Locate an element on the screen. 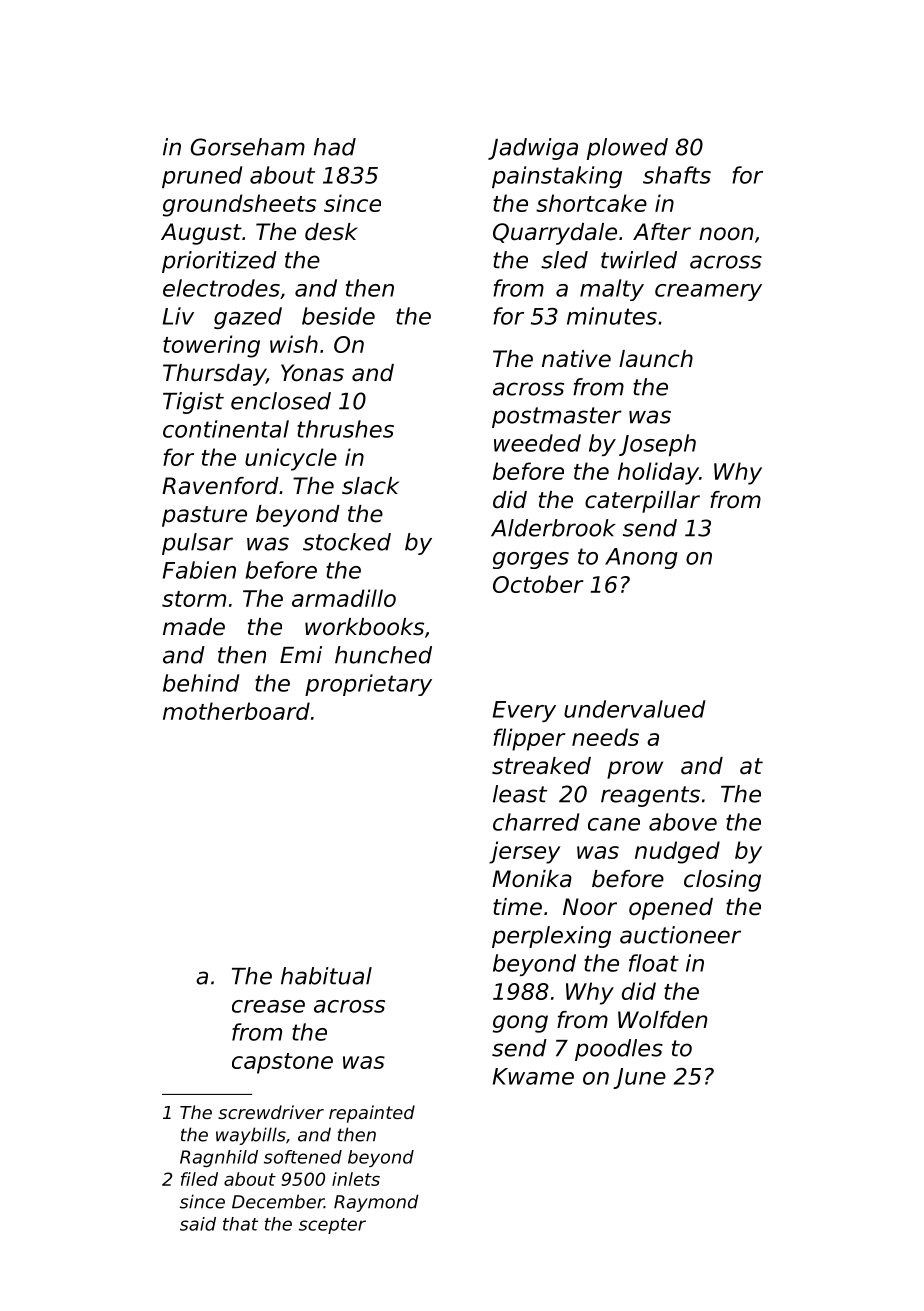 This screenshot has height=1311, width=924. crease is located at coordinates (268, 1006).
